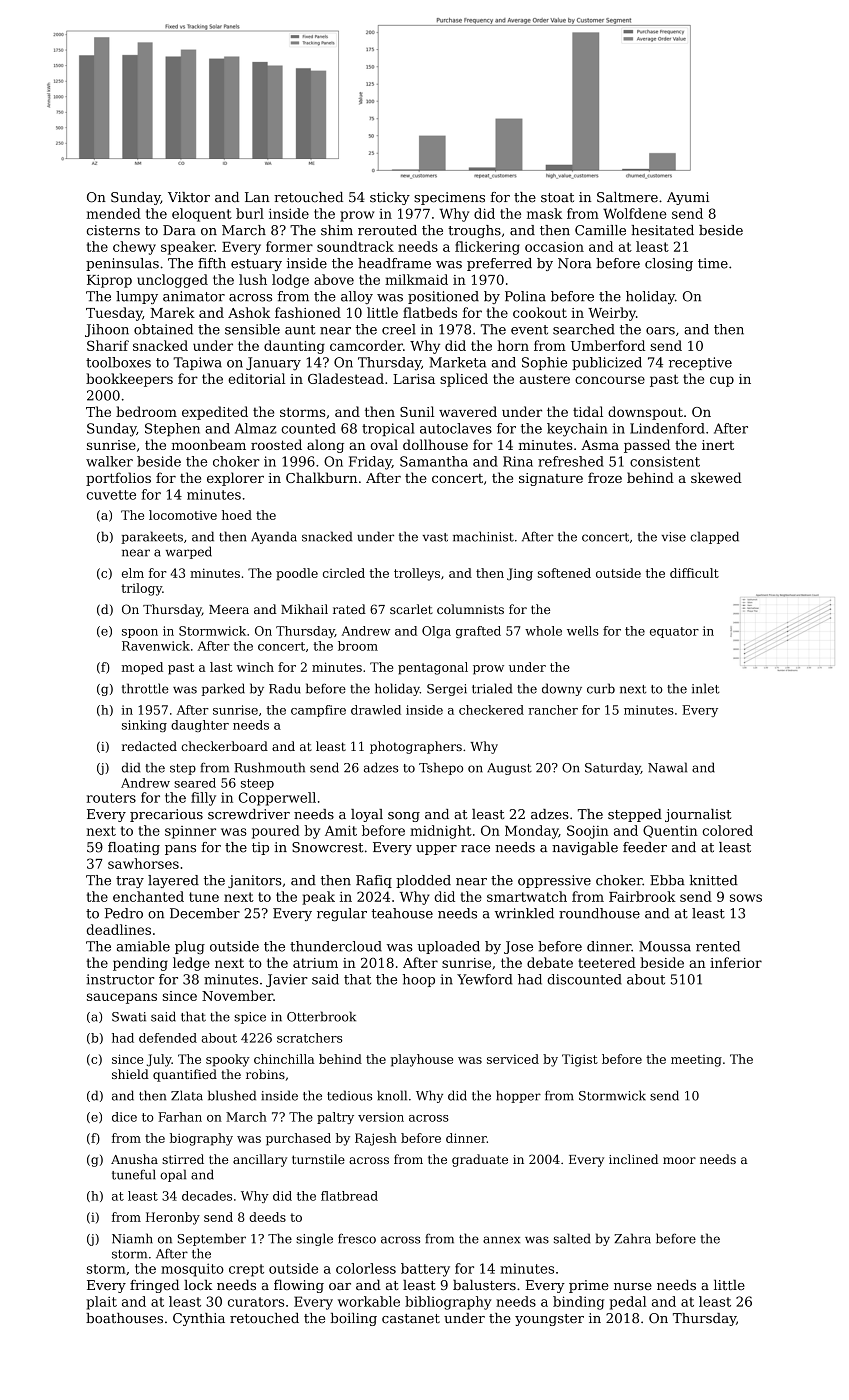 This page has height=1400, width=849. I want to click on toolboxes, so click(118, 362).
